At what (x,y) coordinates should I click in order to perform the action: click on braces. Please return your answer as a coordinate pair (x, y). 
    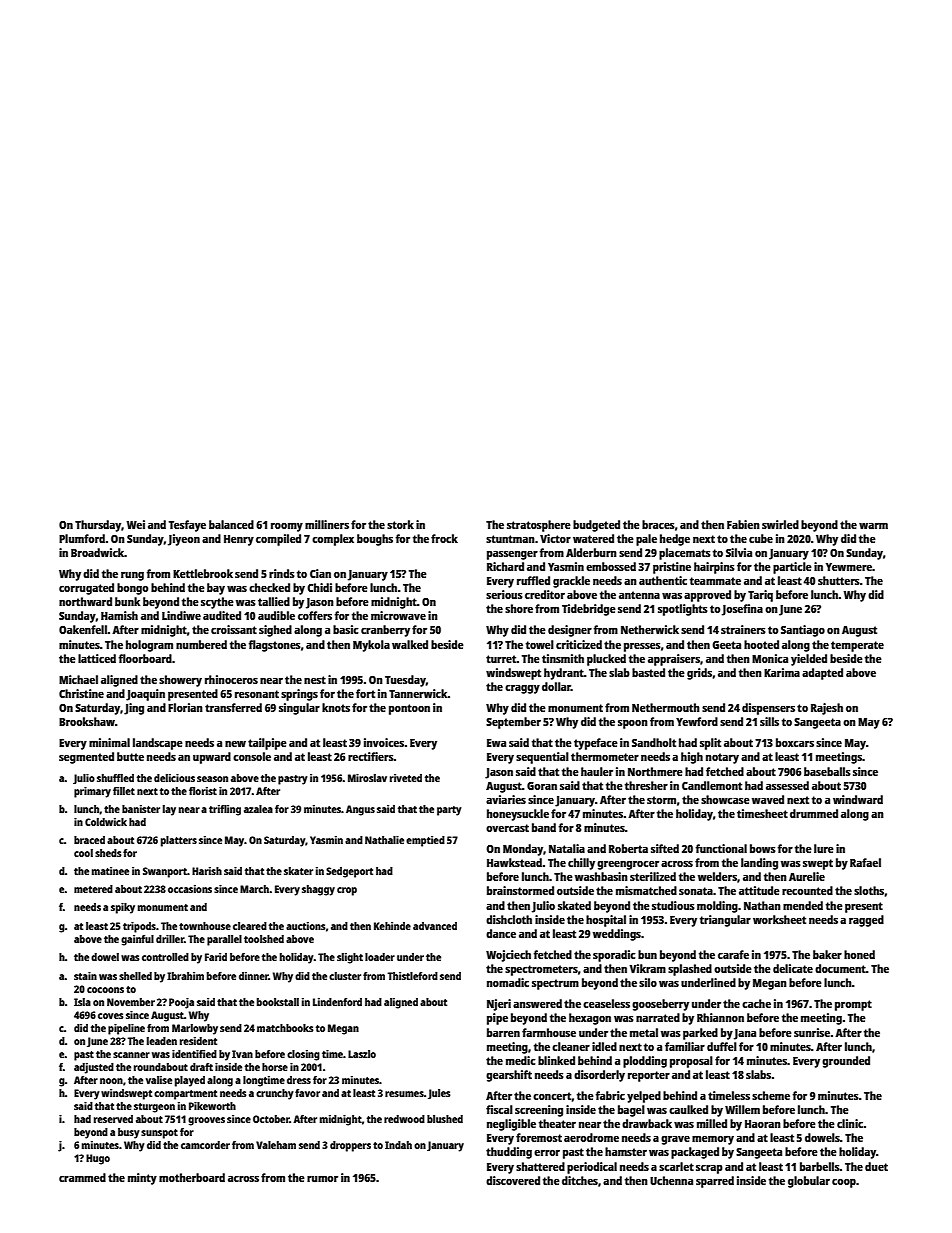
    Looking at the image, I should click on (658, 524).
